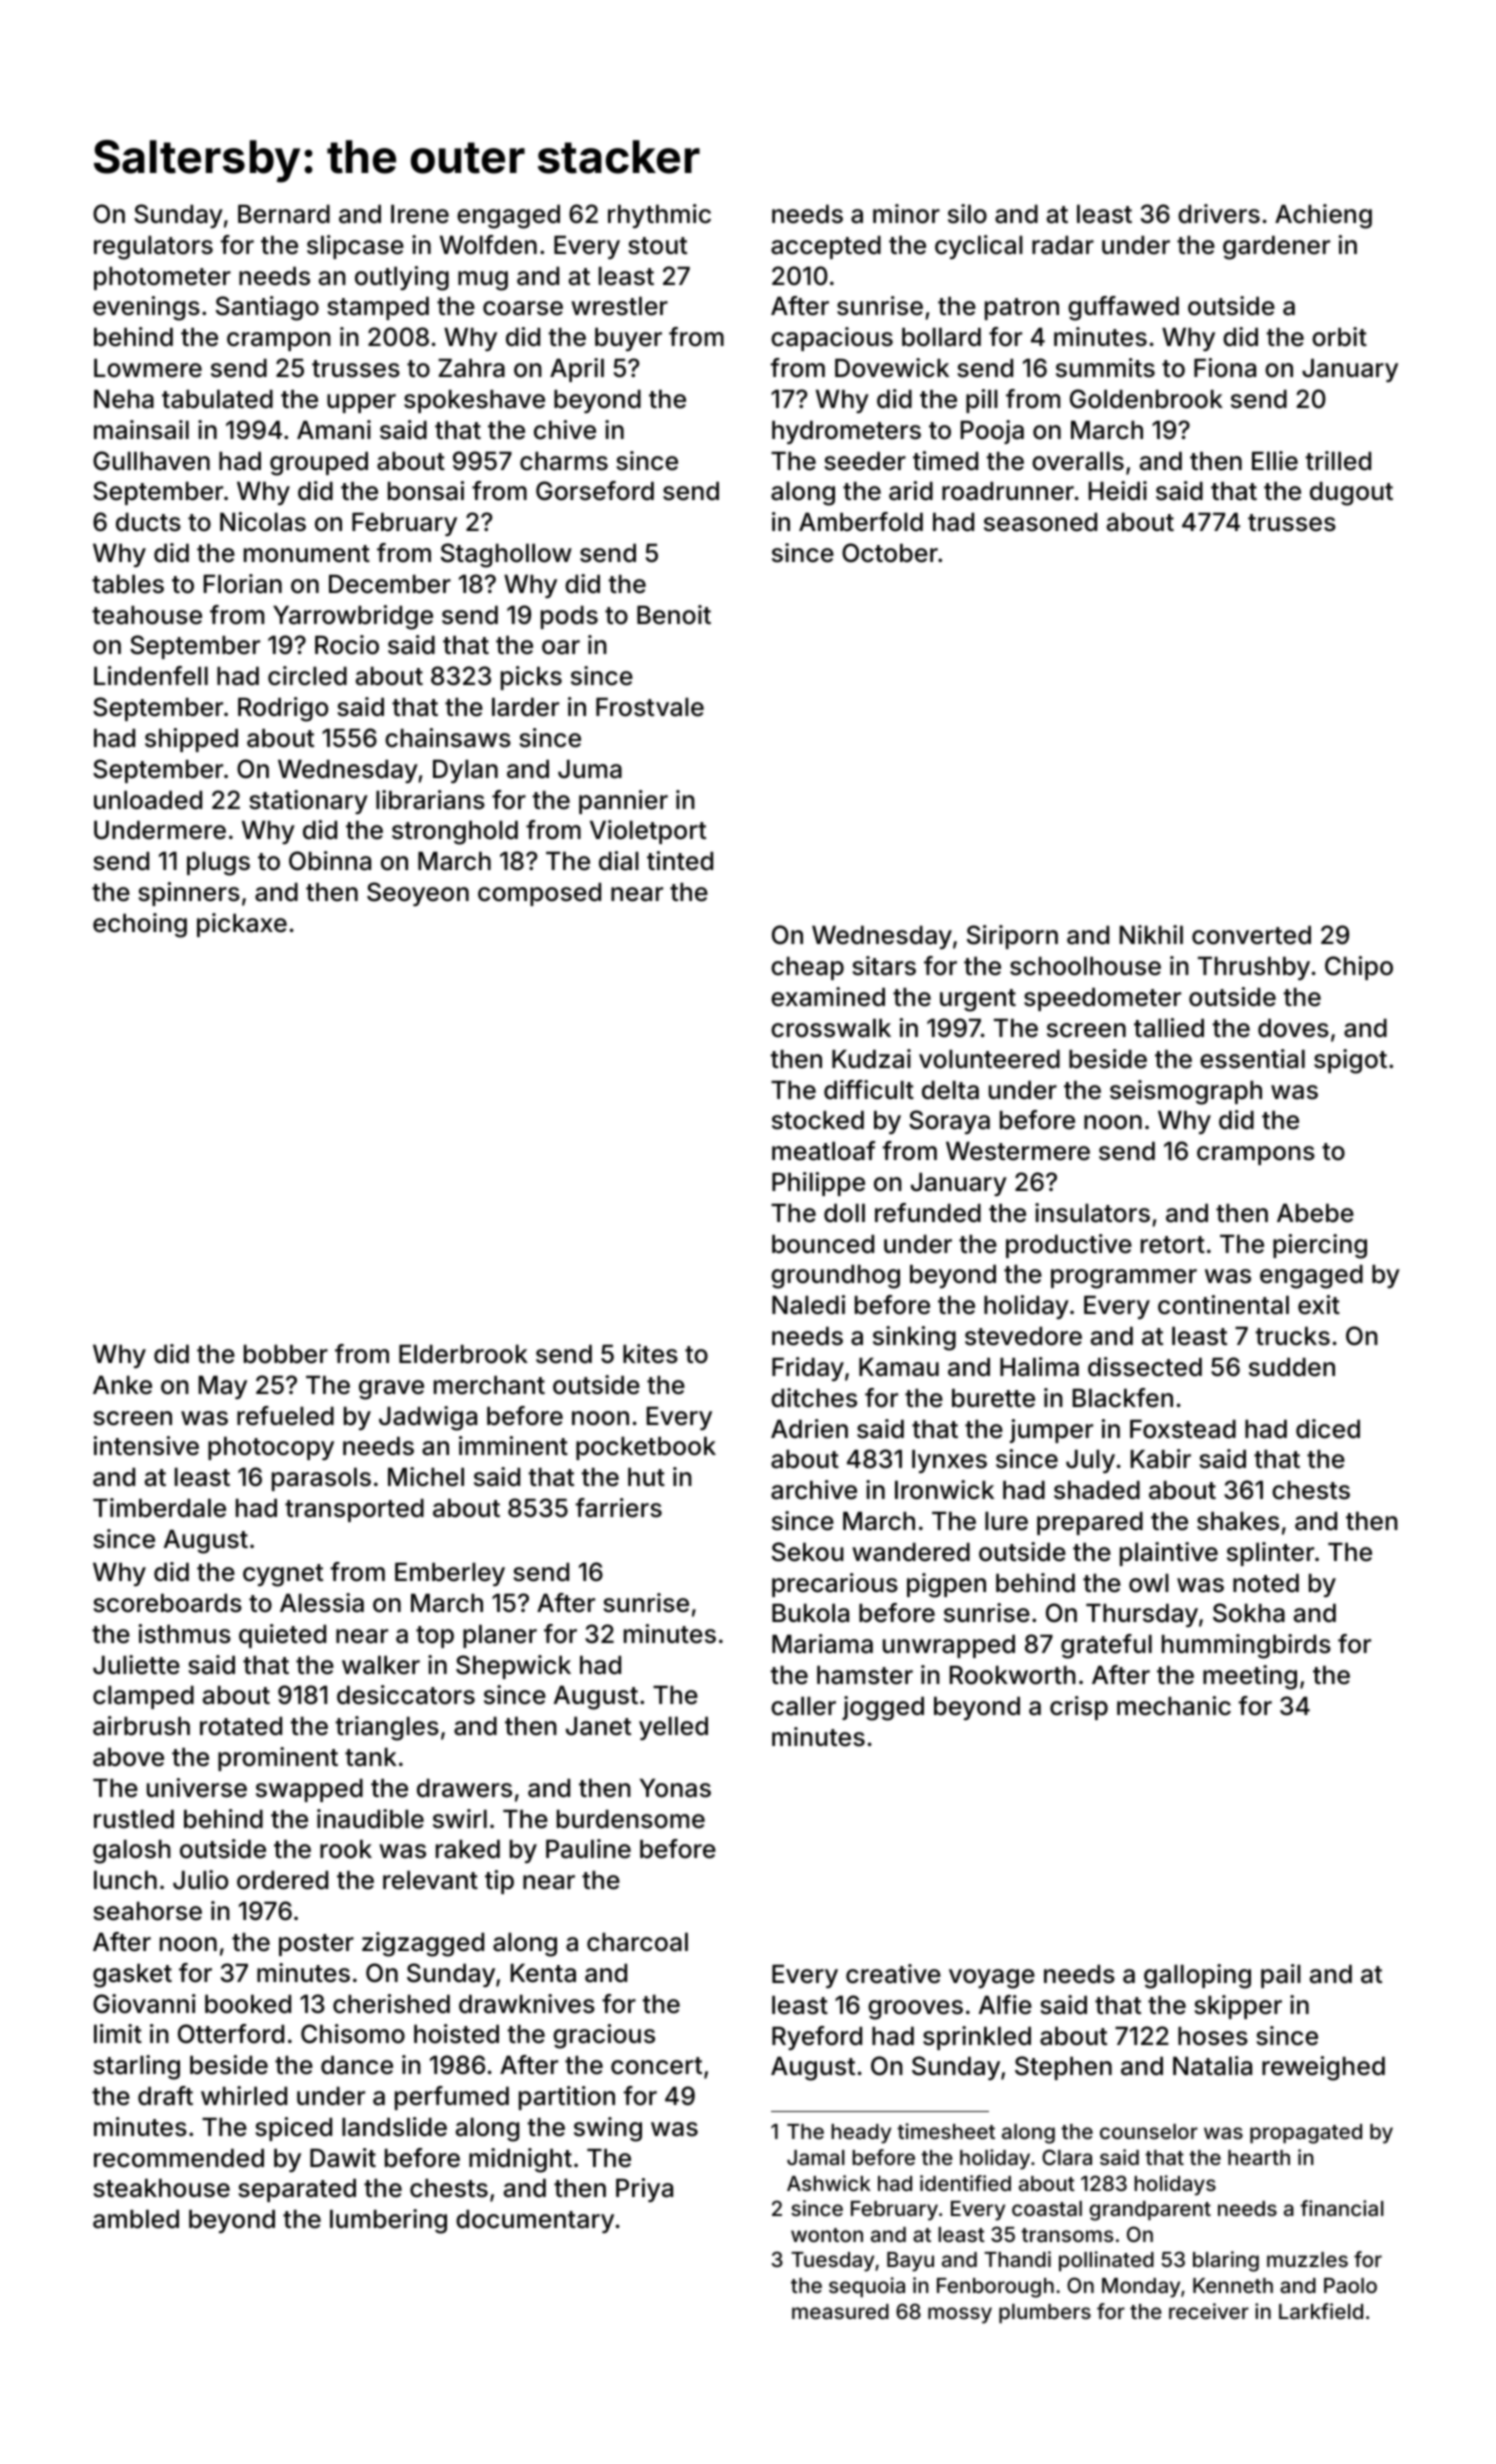 The image size is (1496, 2464). I want to click on capacious, so click(832, 339).
